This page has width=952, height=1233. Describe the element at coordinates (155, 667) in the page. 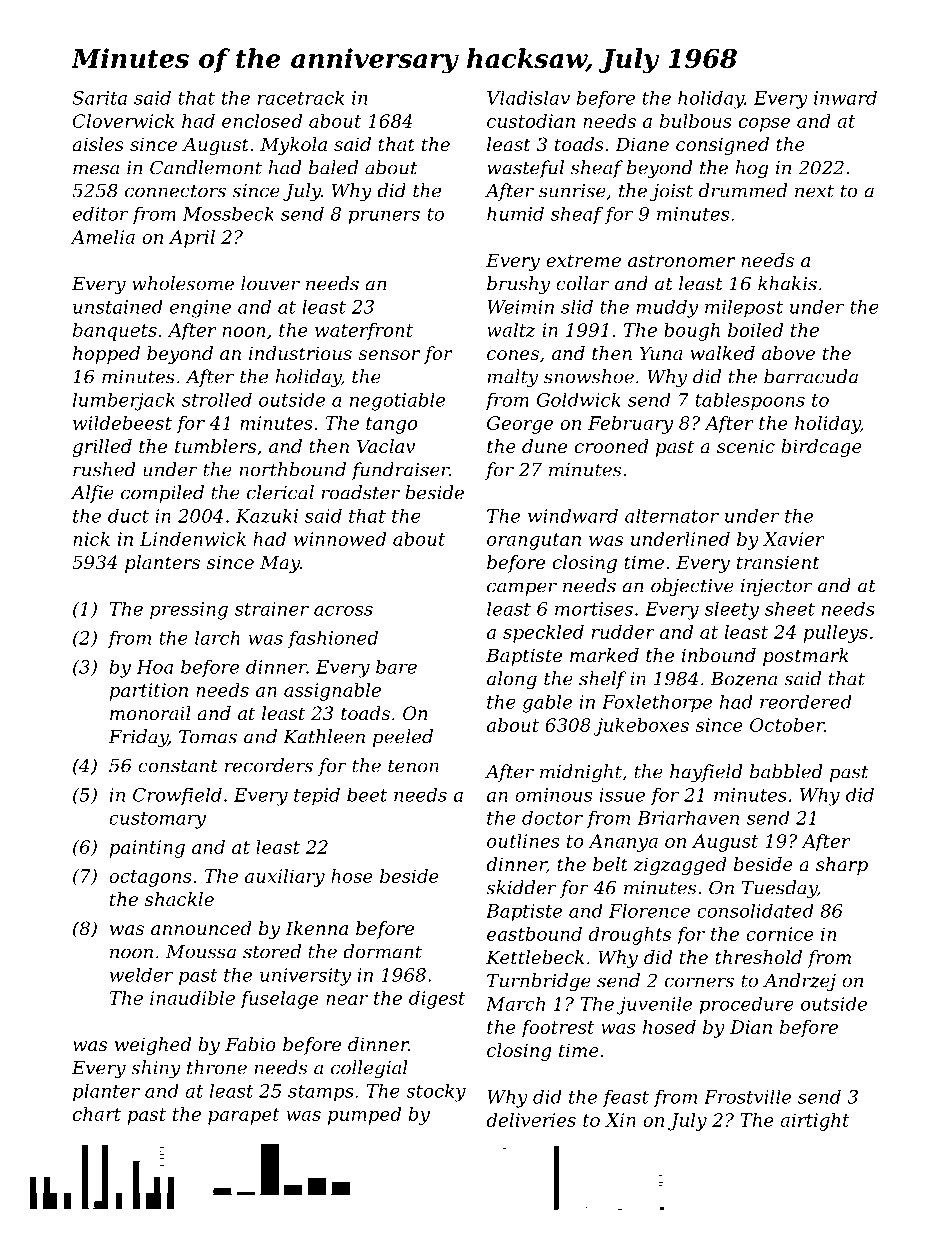

I see `Hoa` at that location.
